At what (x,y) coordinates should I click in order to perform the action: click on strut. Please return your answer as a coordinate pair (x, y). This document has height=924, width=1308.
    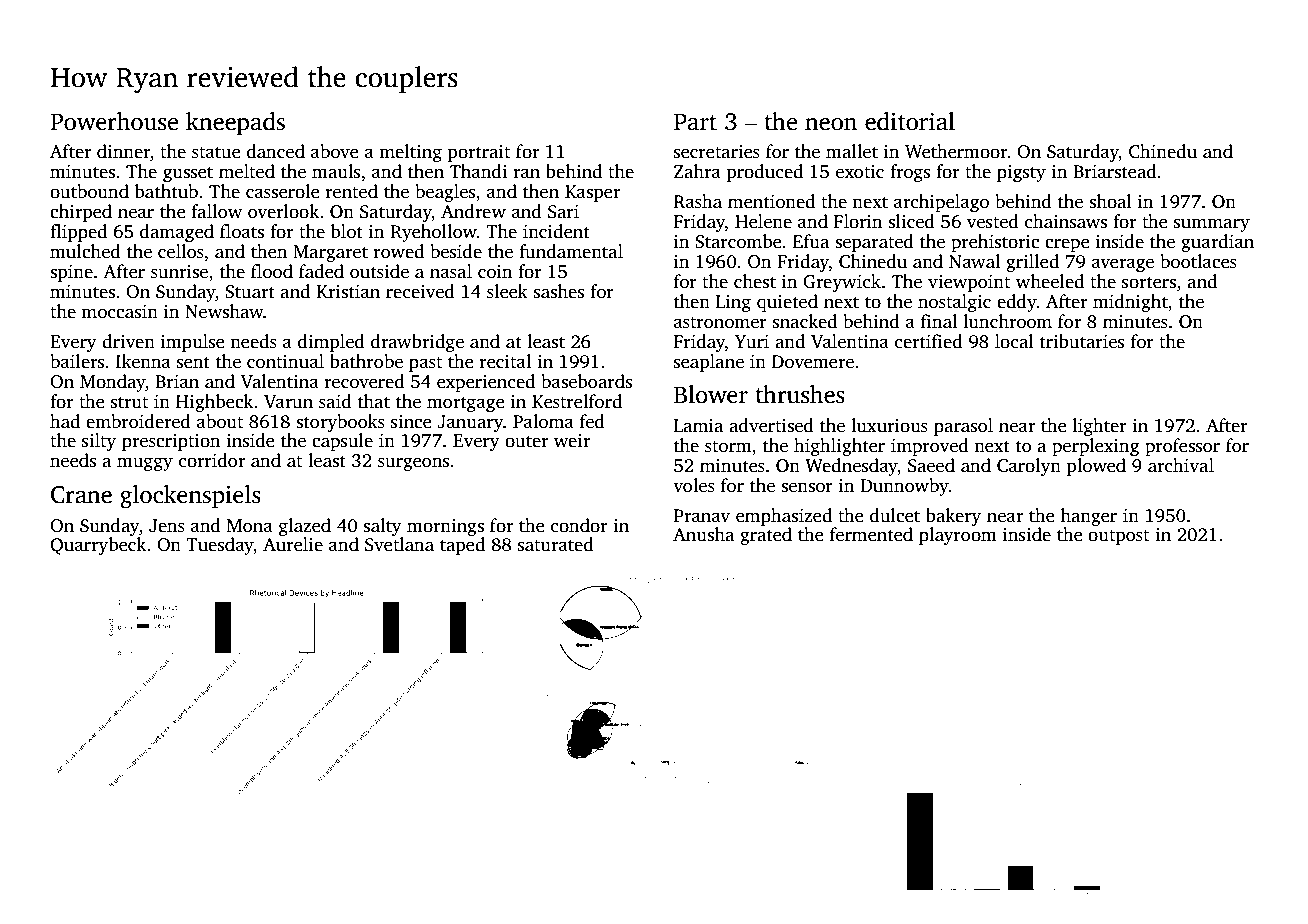
    Looking at the image, I should click on (129, 402).
